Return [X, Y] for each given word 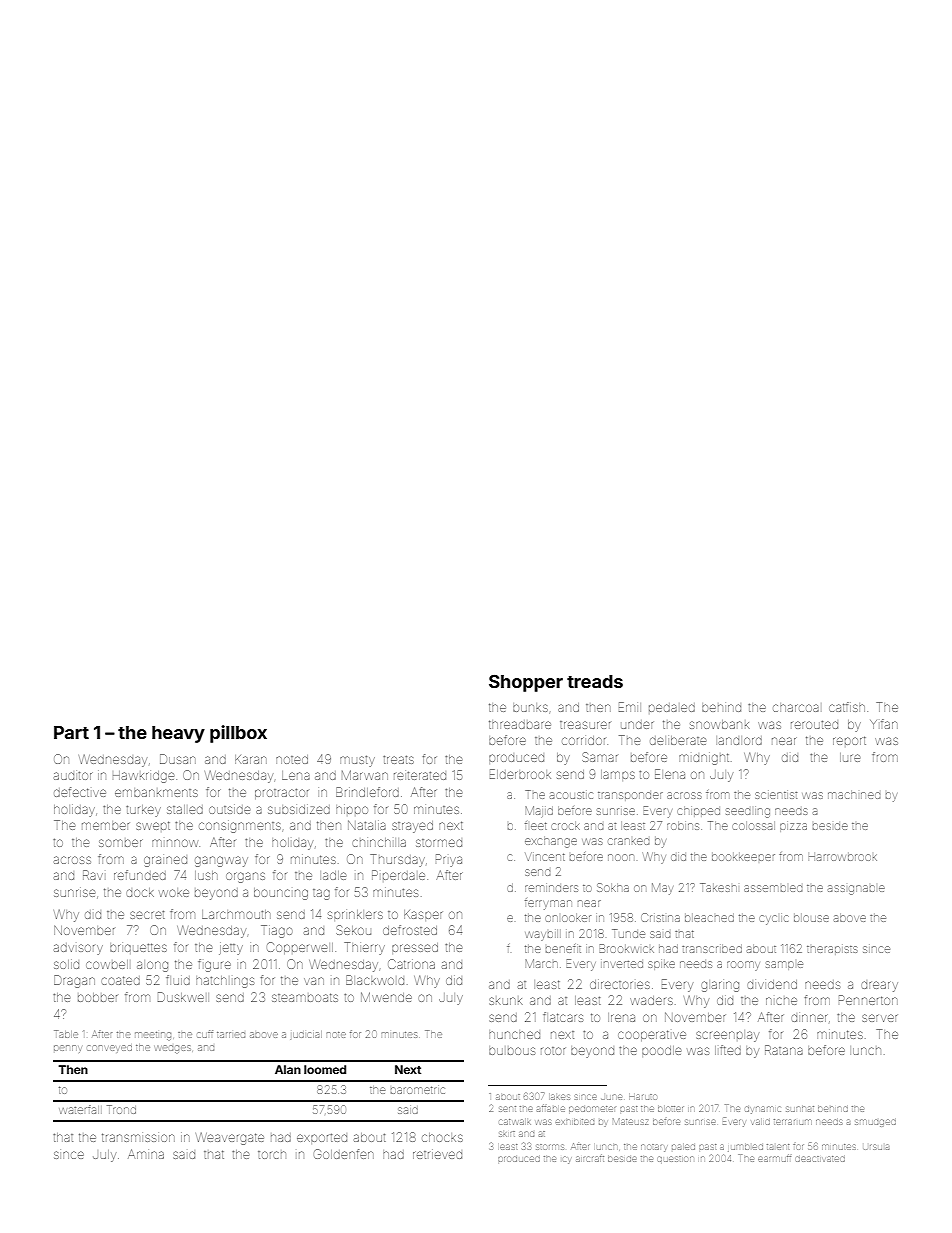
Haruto [643, 1097]
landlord [740, 741]
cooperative [652, 1035]
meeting [153, 1036]
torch [272, 1155]
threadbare [520, 724]
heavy [178, 734]
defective [80, 792]
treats [398, 760]
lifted [728, 1050]
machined [854, 795]
